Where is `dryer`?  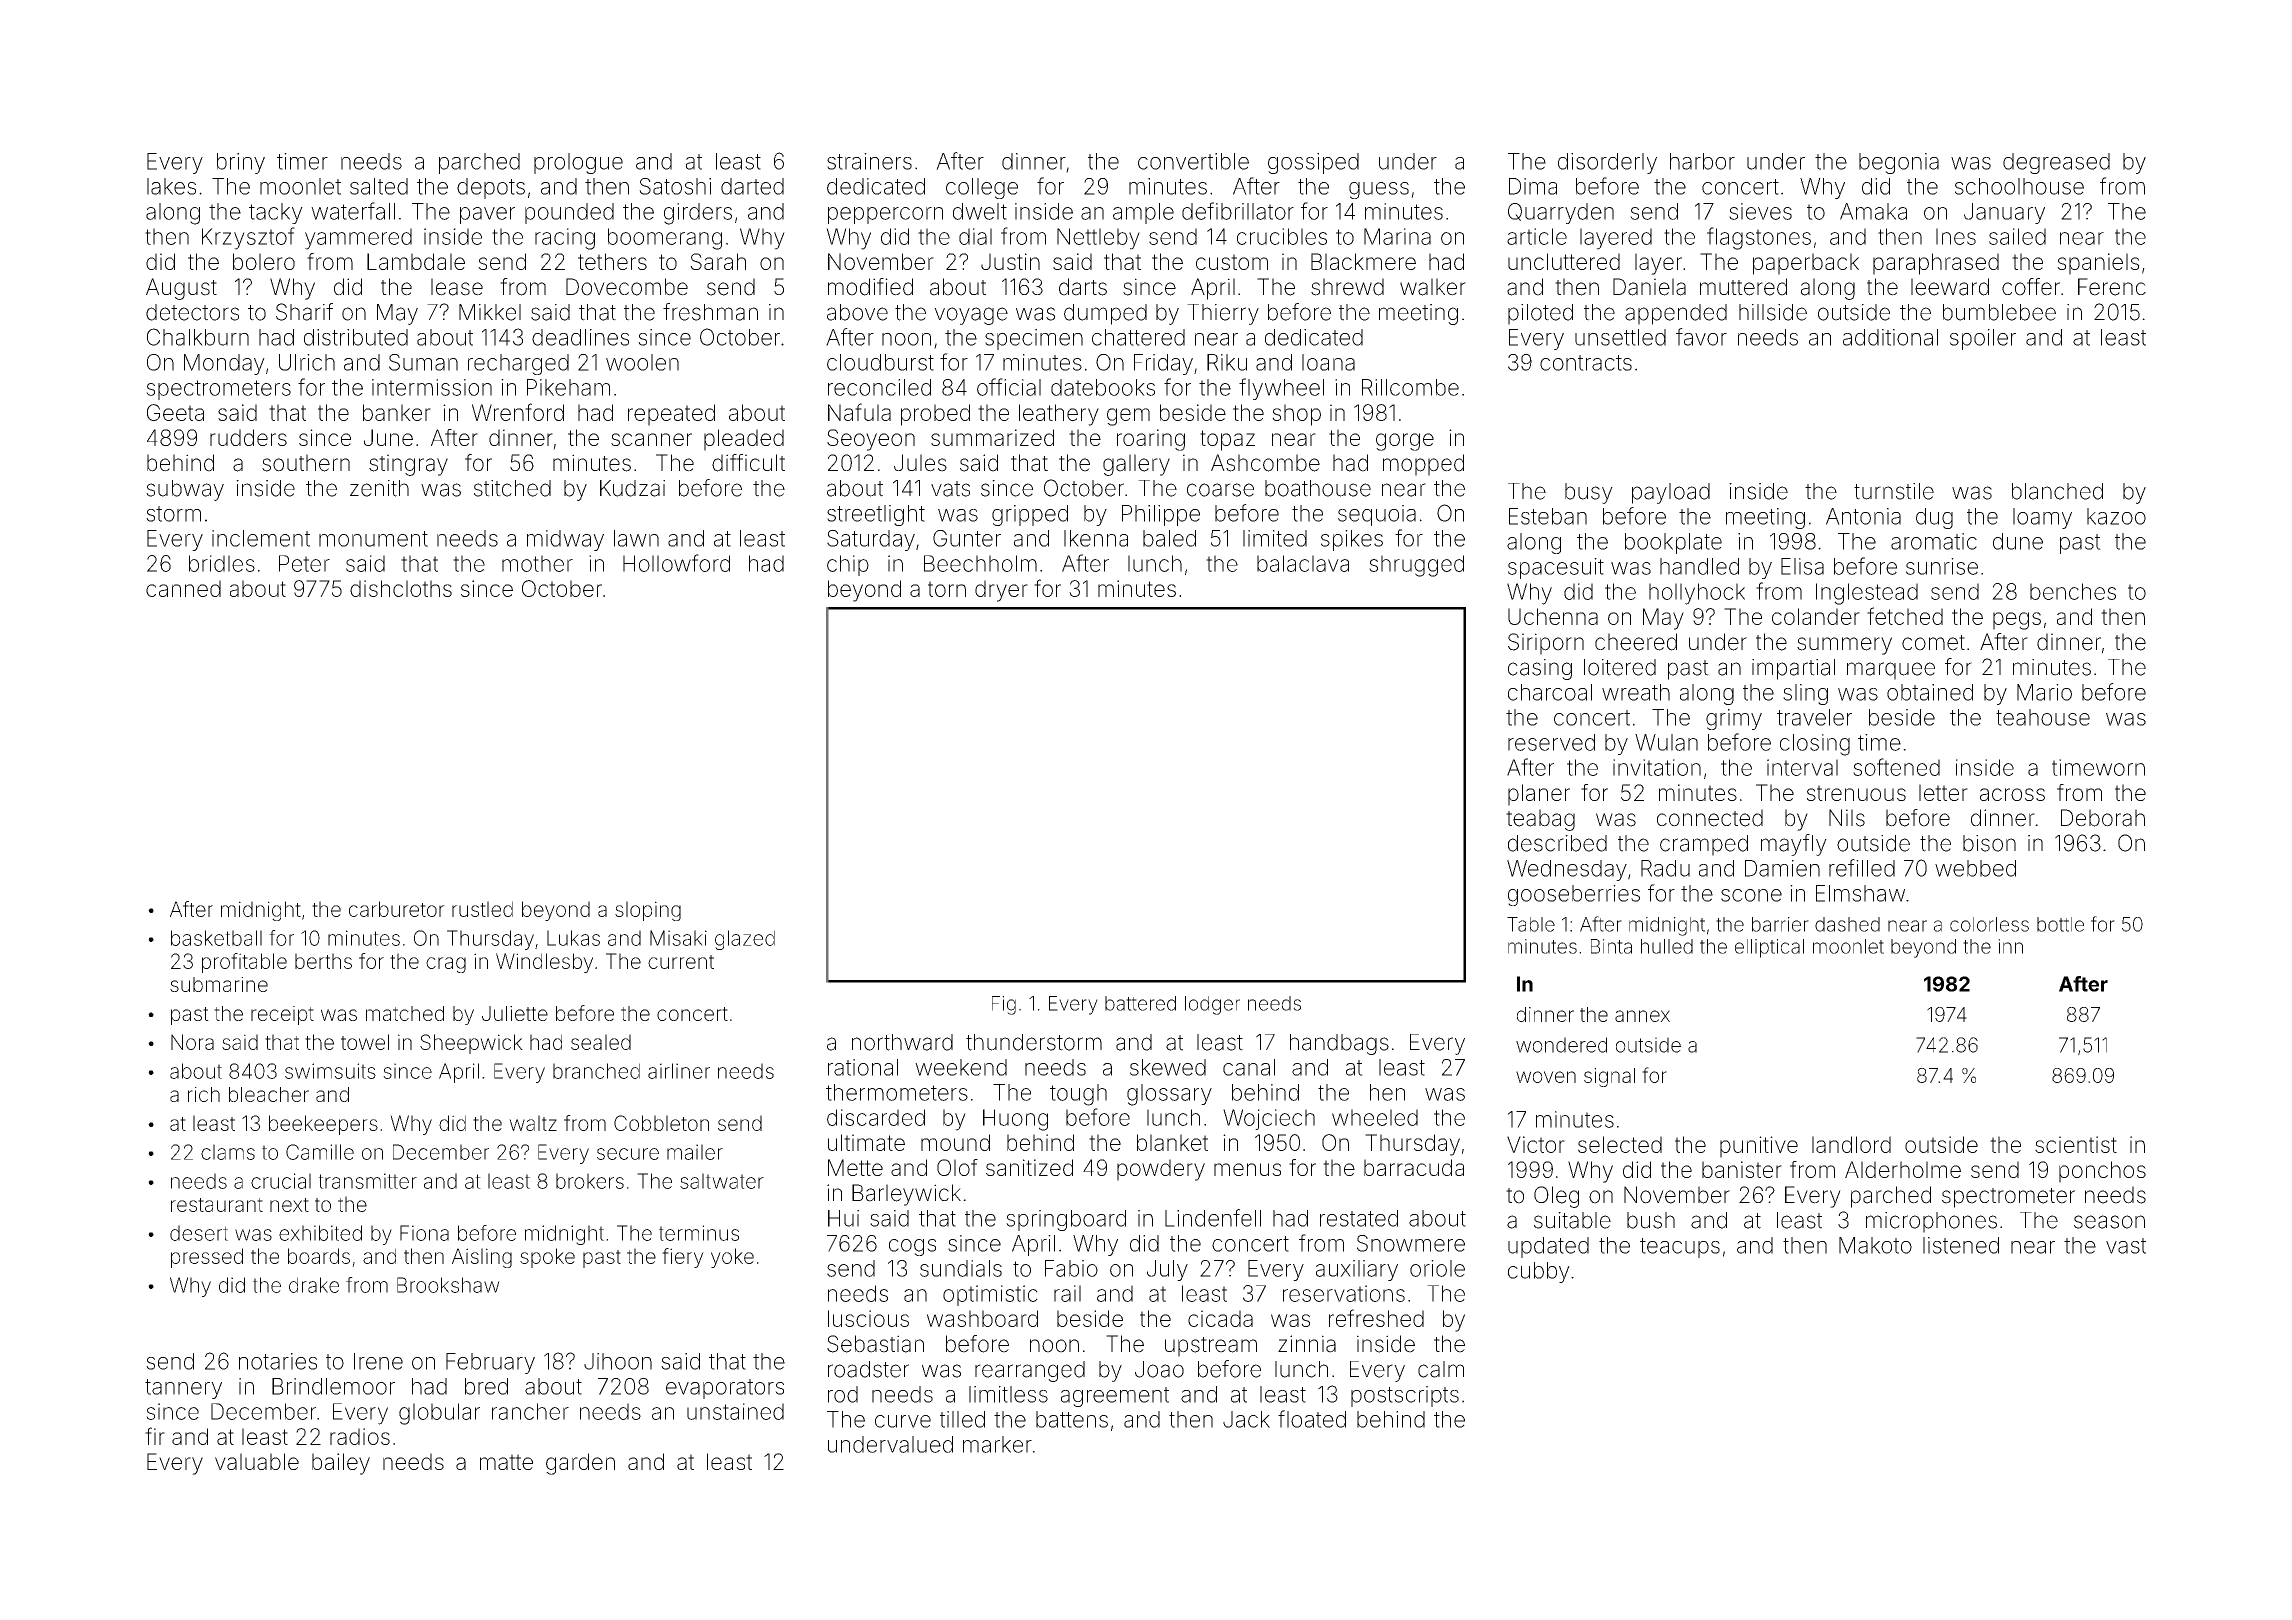 dryer is located at coordinates (1001, 591).
